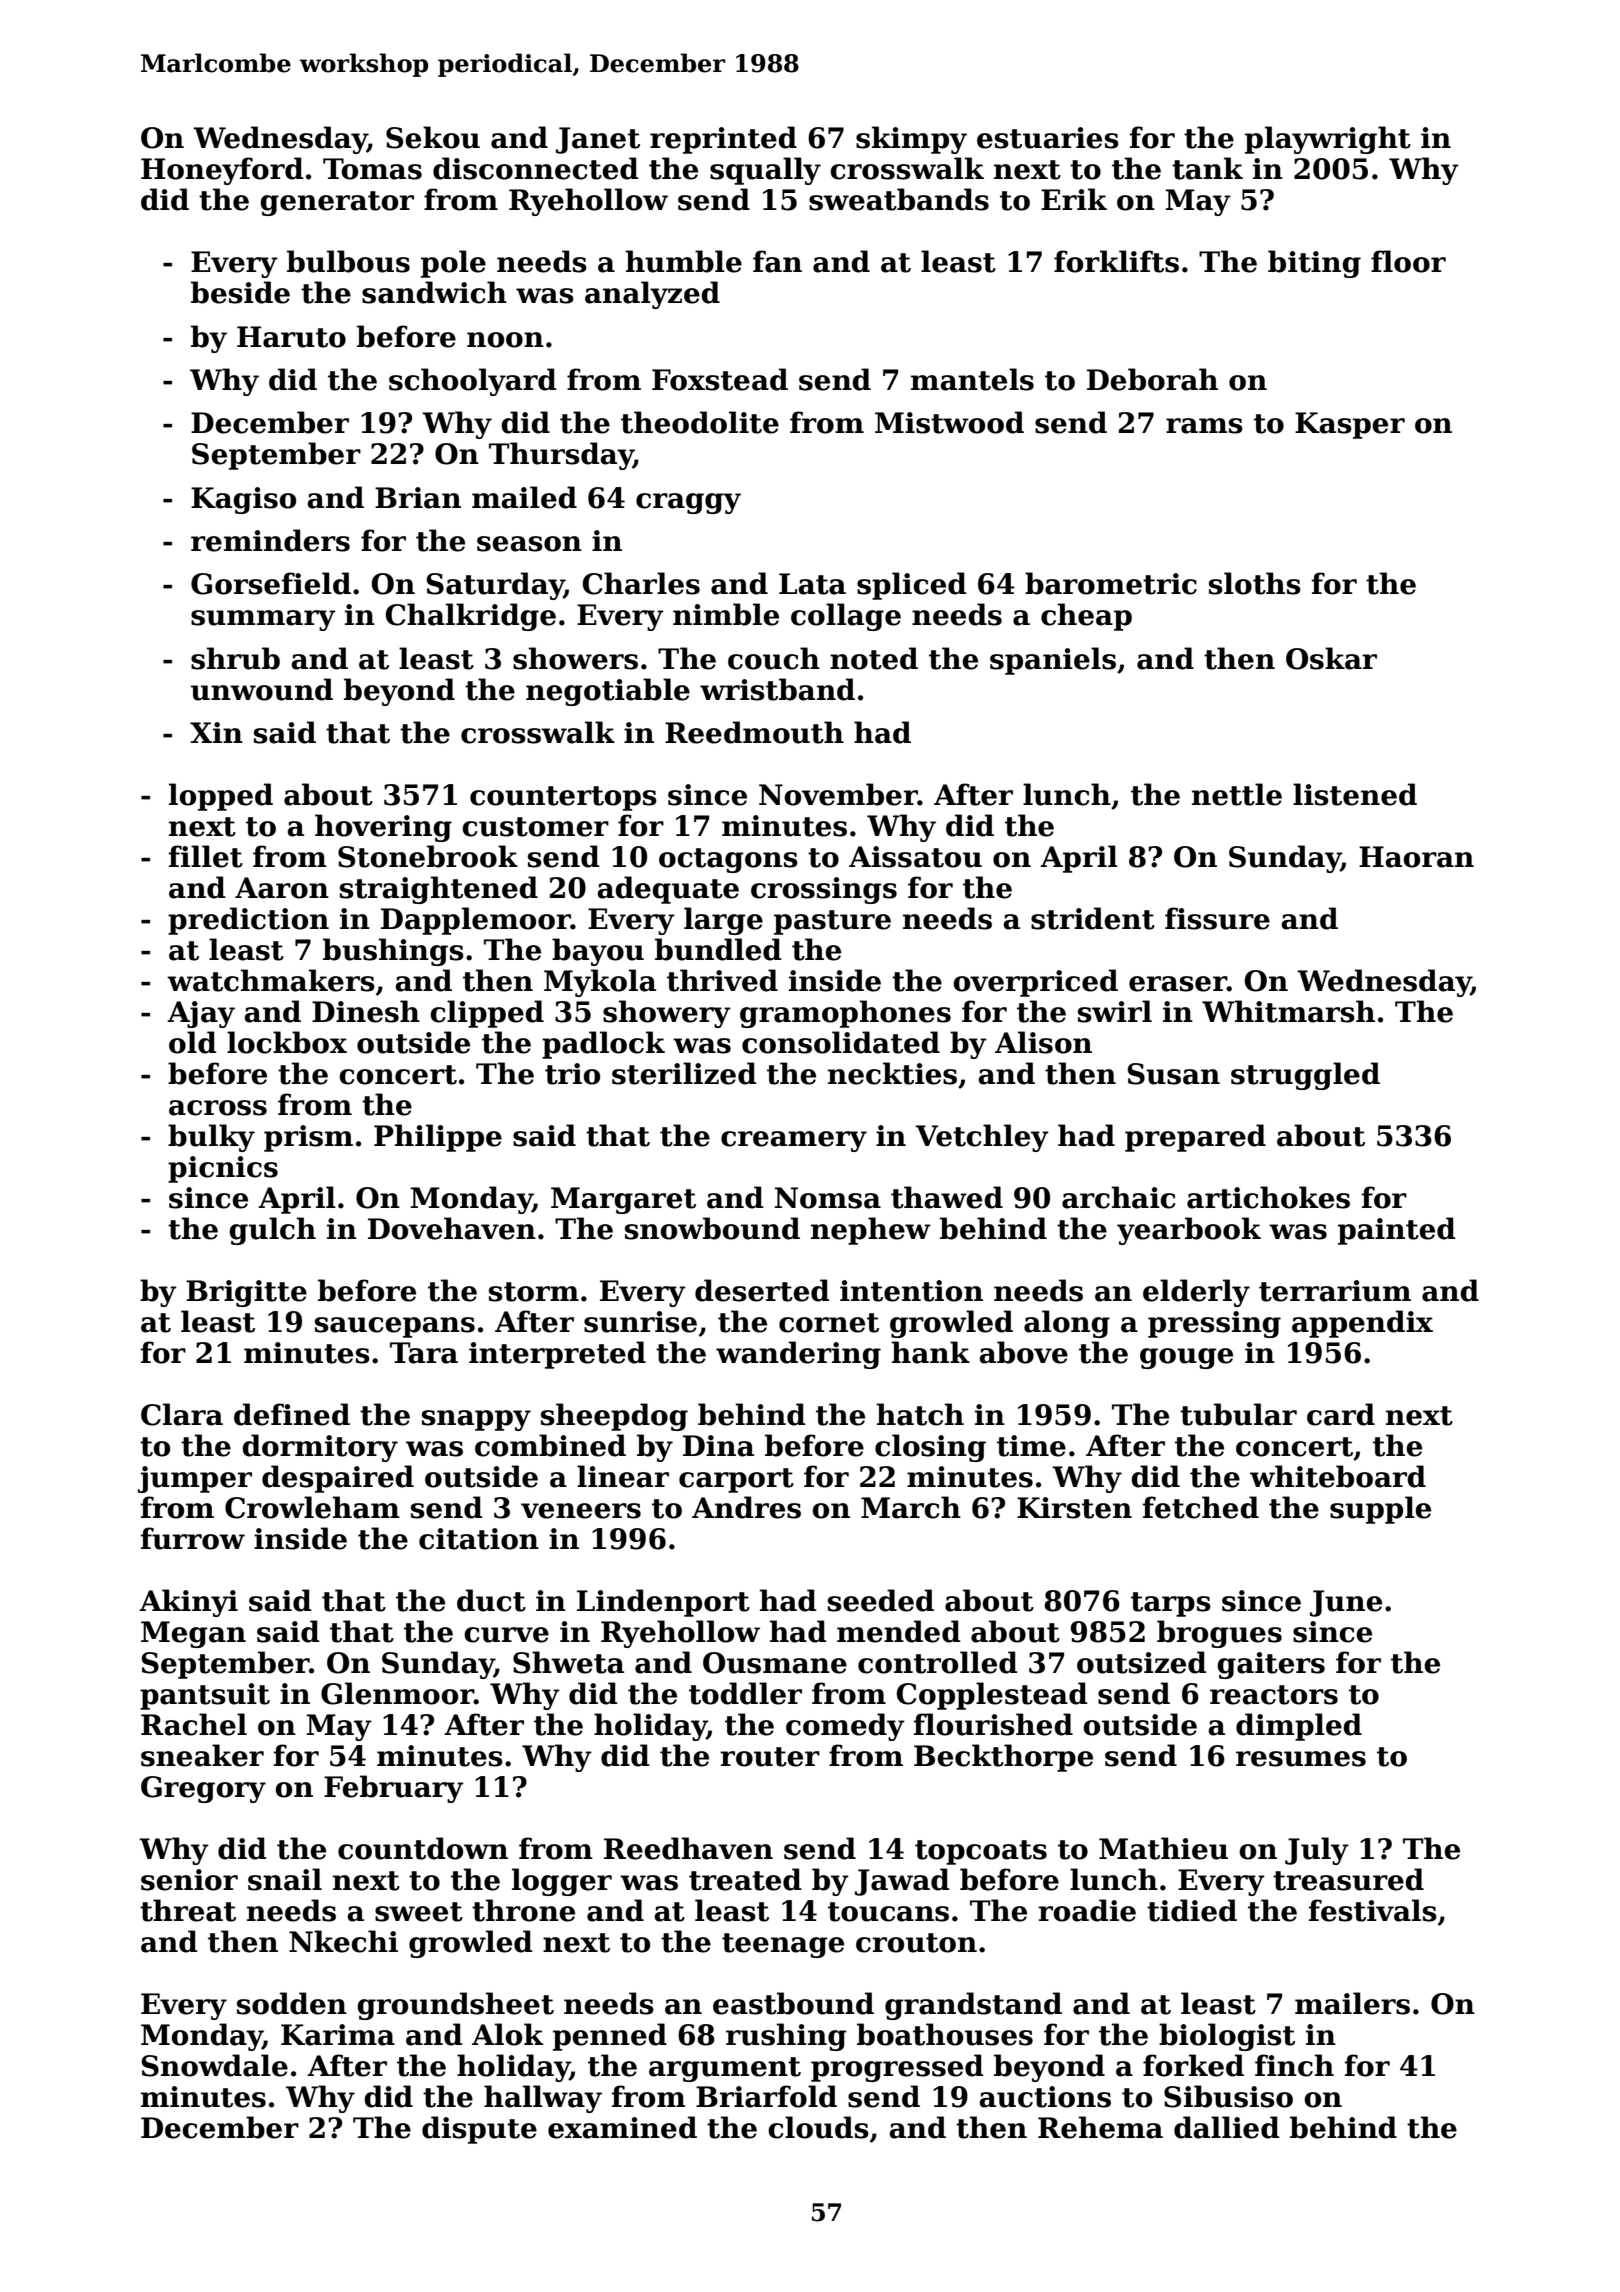  What do you see at coordinates (623, 1200) in the screenshot?
I see `Margaret` at bounding box center [623, 1200].
